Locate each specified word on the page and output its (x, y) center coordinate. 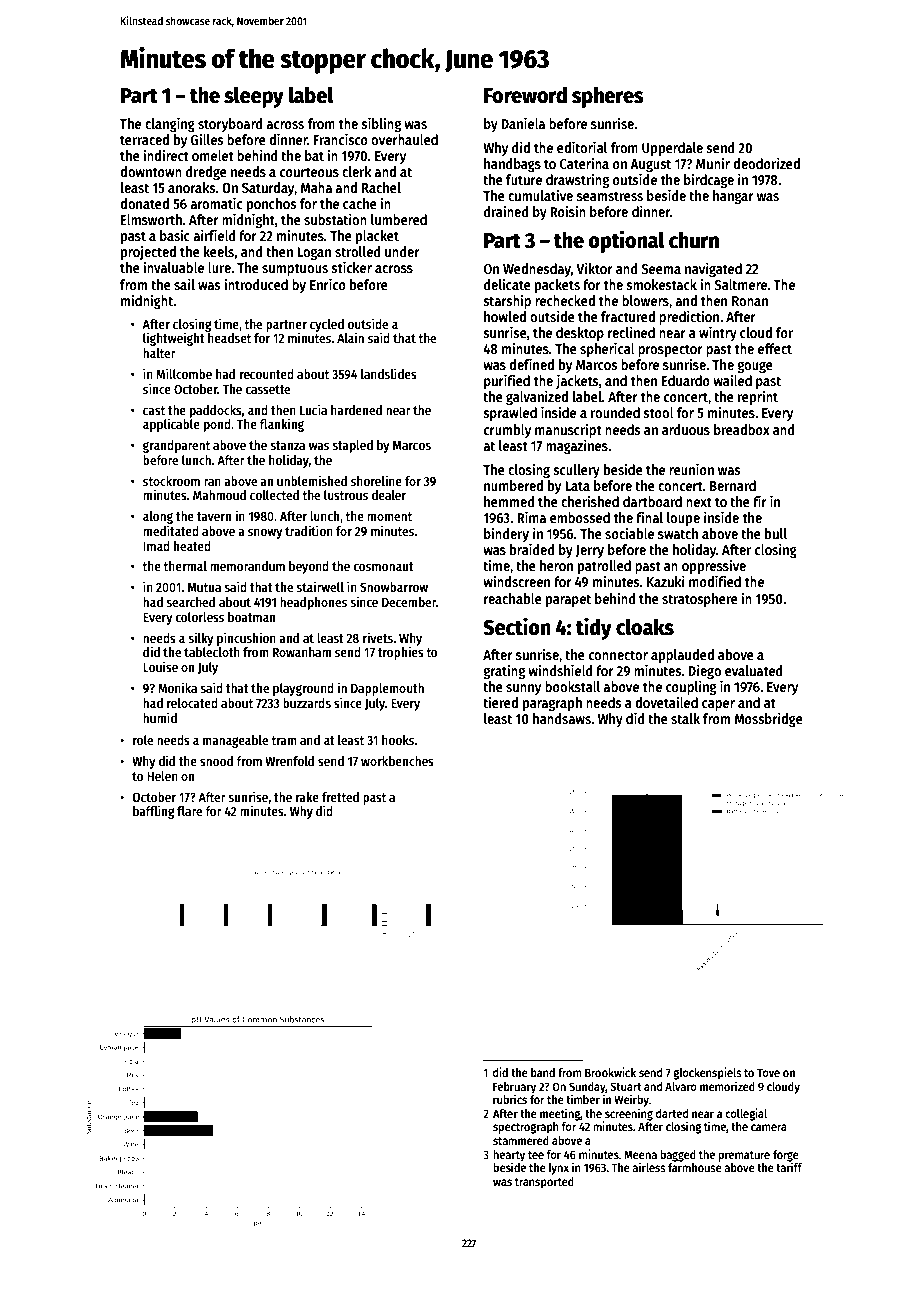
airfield (214, 235)
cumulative (540, 195)
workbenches (397, 761)
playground (303, 689)
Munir (713, 163)
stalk (685, 718)
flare (189, 811)
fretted (340, 797)
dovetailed (666, 702)
